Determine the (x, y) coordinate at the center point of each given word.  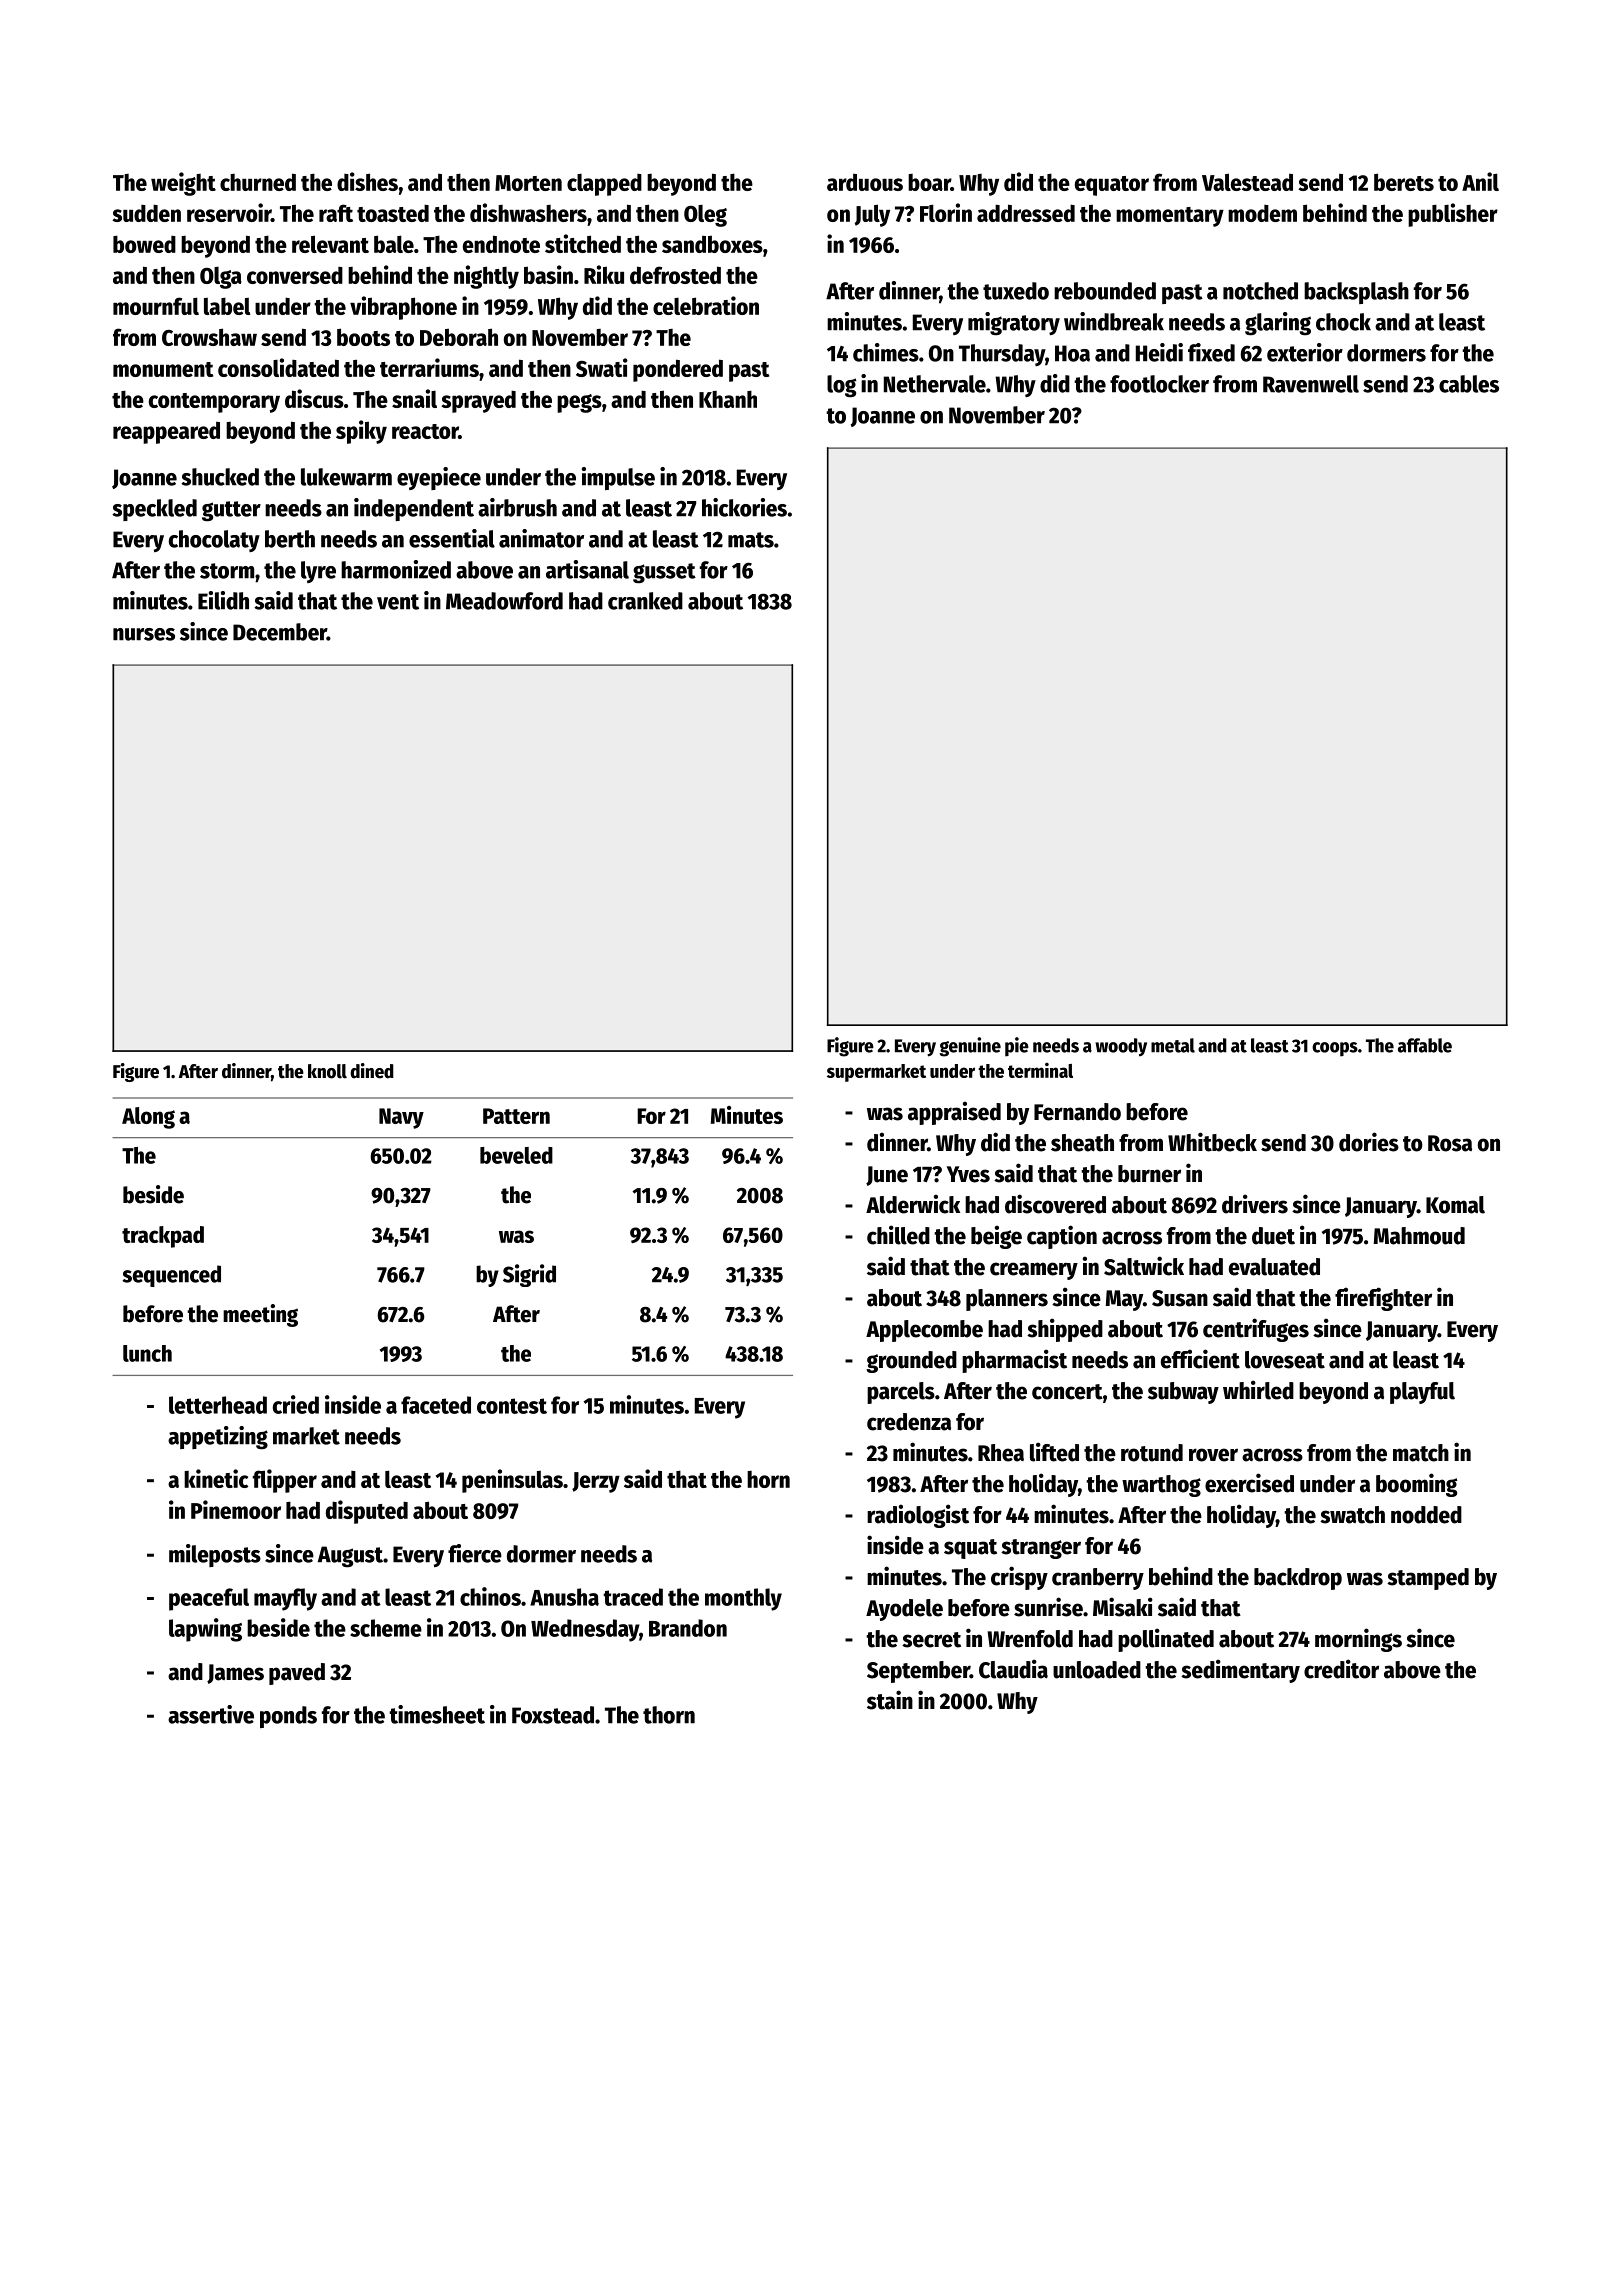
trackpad (163, 1237)
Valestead (1247, 182)
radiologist (918, 1516)
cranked (645, 601)
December (280, 632)
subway (1183, 1393)
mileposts (215, 1555)
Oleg (705, 216)
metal (1173, 1045)
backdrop (1298, 1579)
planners (1007, 1300)
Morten (528, 183)
